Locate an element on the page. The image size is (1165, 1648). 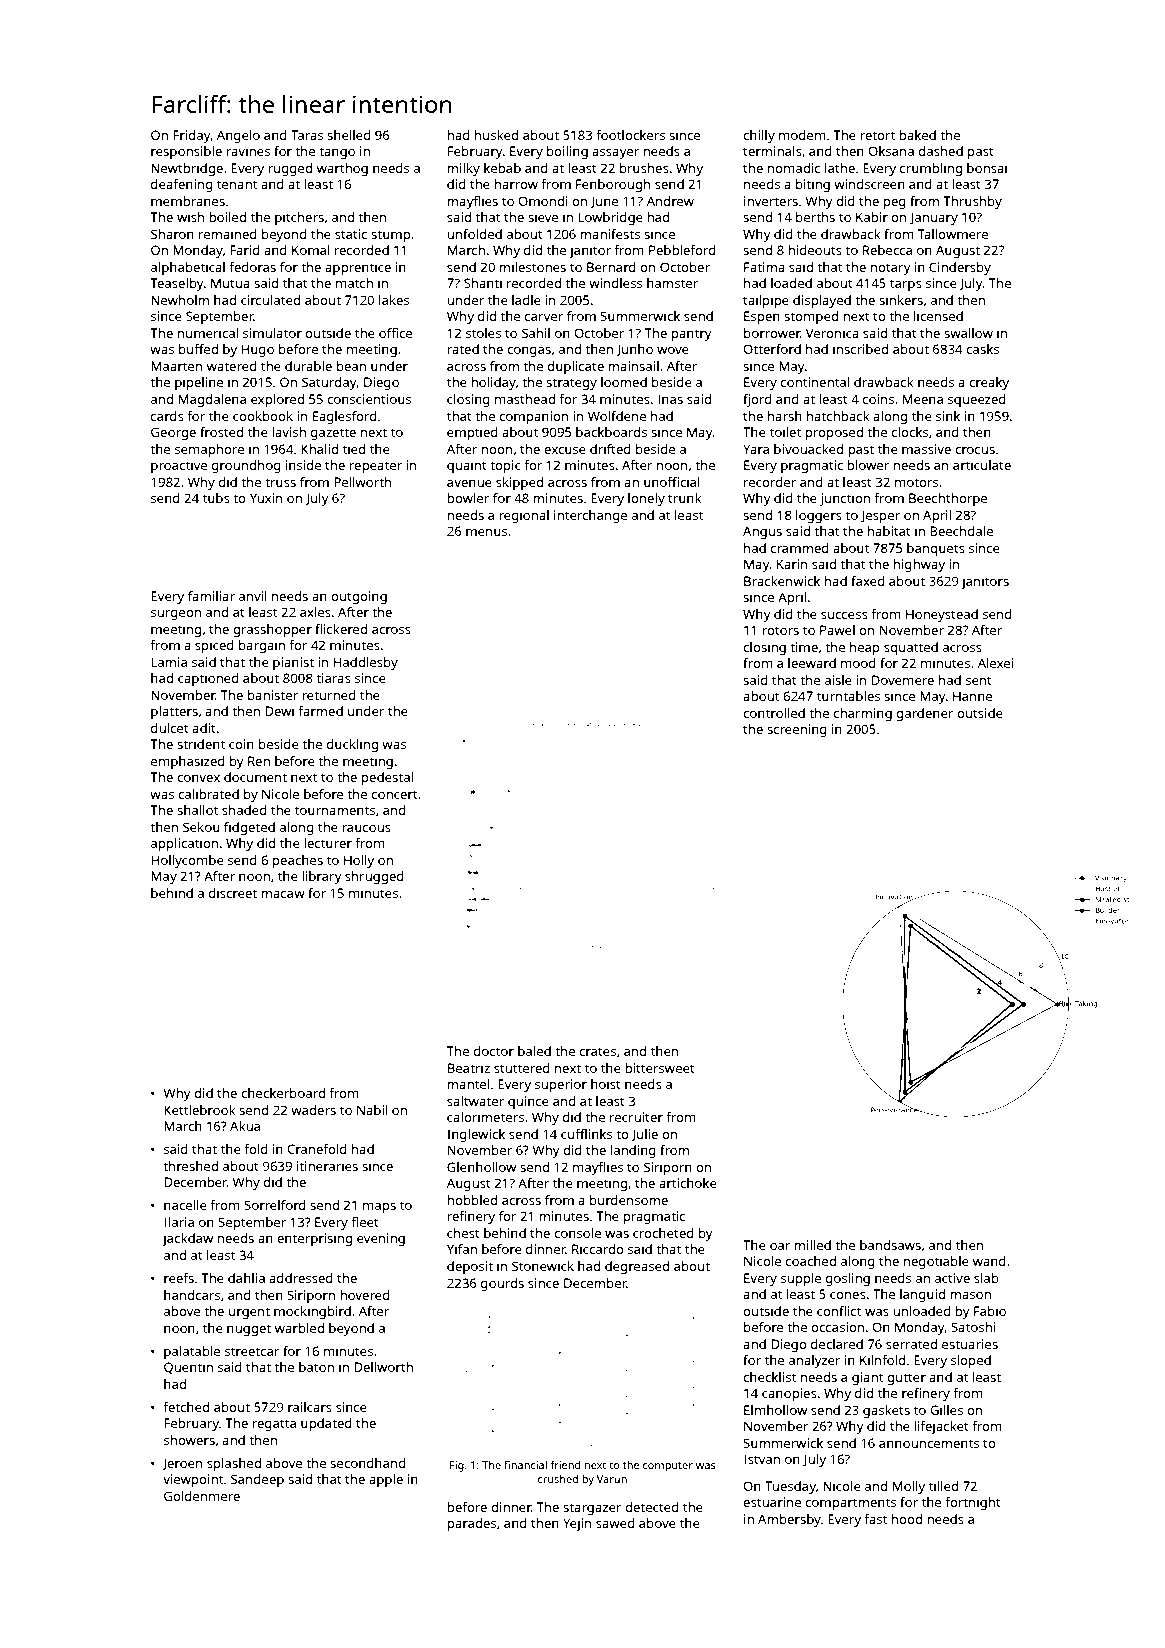
apple is located at coordinates (386, 1480).
